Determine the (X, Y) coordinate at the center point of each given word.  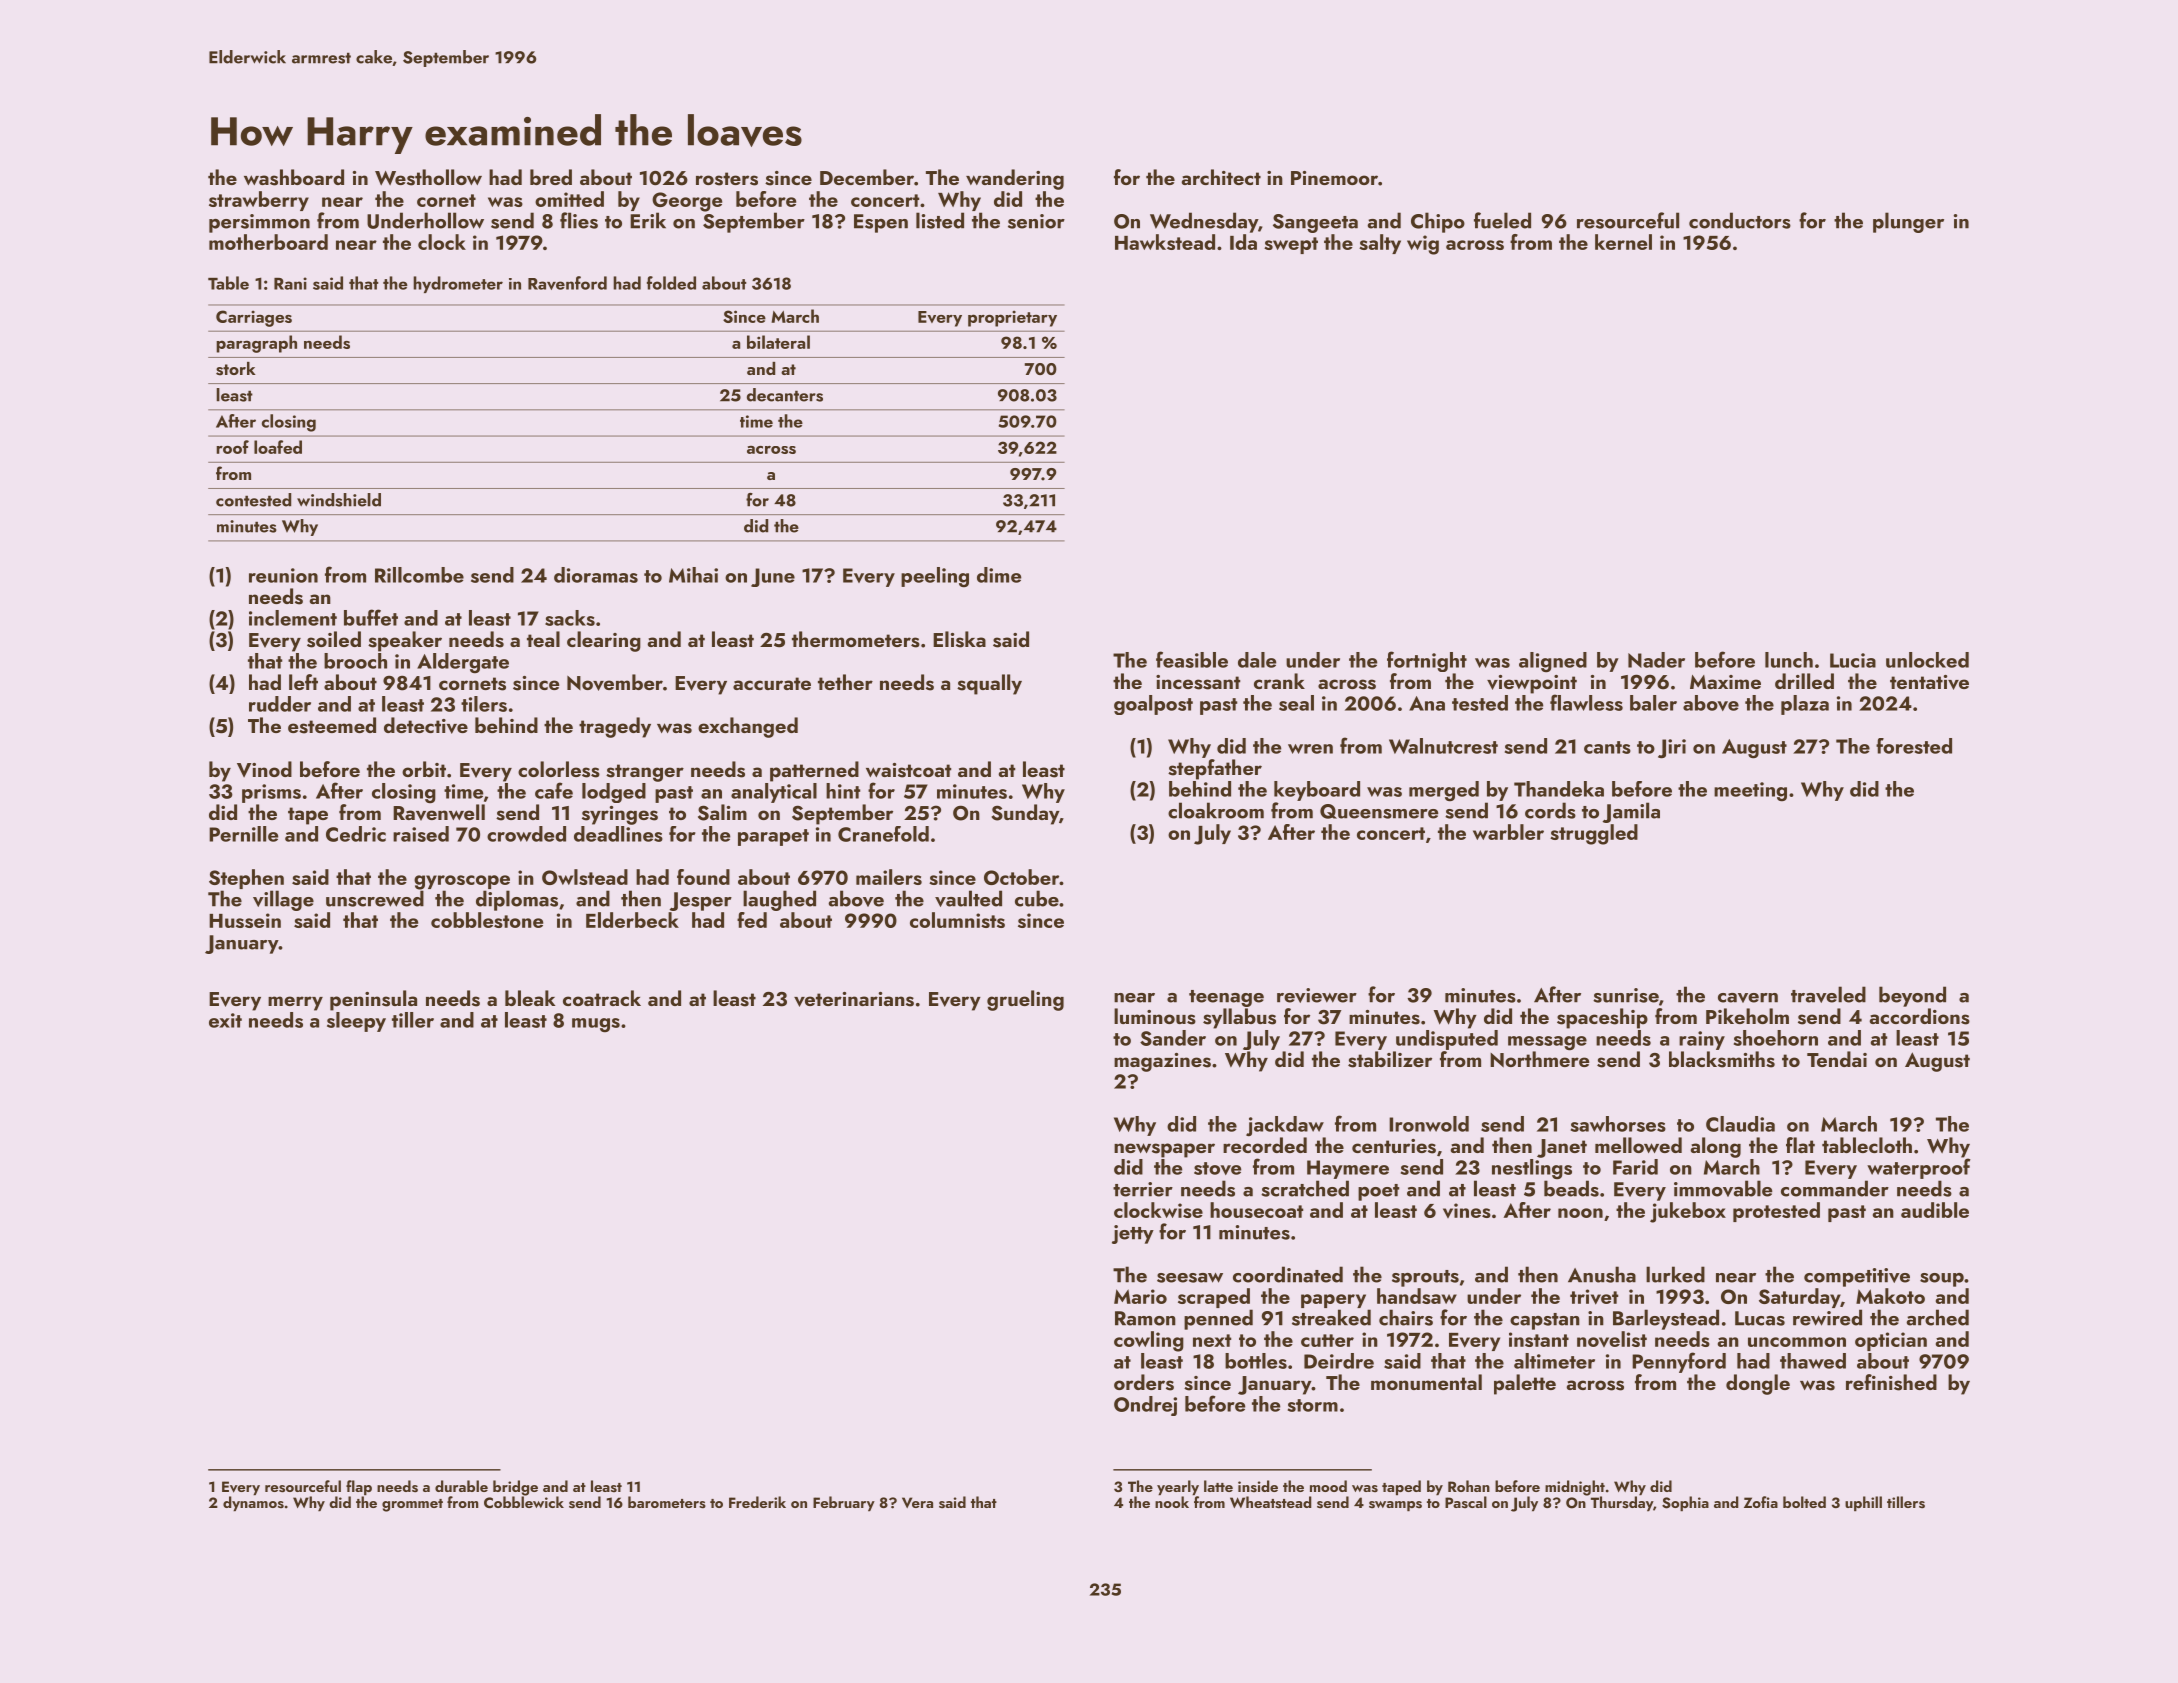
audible (1935, 1210)
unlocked (1927, 660)
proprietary (1012, 318)
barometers (667, 1502)
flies (579, 220)
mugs (596, 1025)
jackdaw (1285, 1126)
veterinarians (854, 999)
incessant (1198, 682)
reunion (283, 575)
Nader (1656, 660)
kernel (1623, 242)
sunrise (1626, 995)
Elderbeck (632, 920)
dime (999, 575)
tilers (484, 704)
